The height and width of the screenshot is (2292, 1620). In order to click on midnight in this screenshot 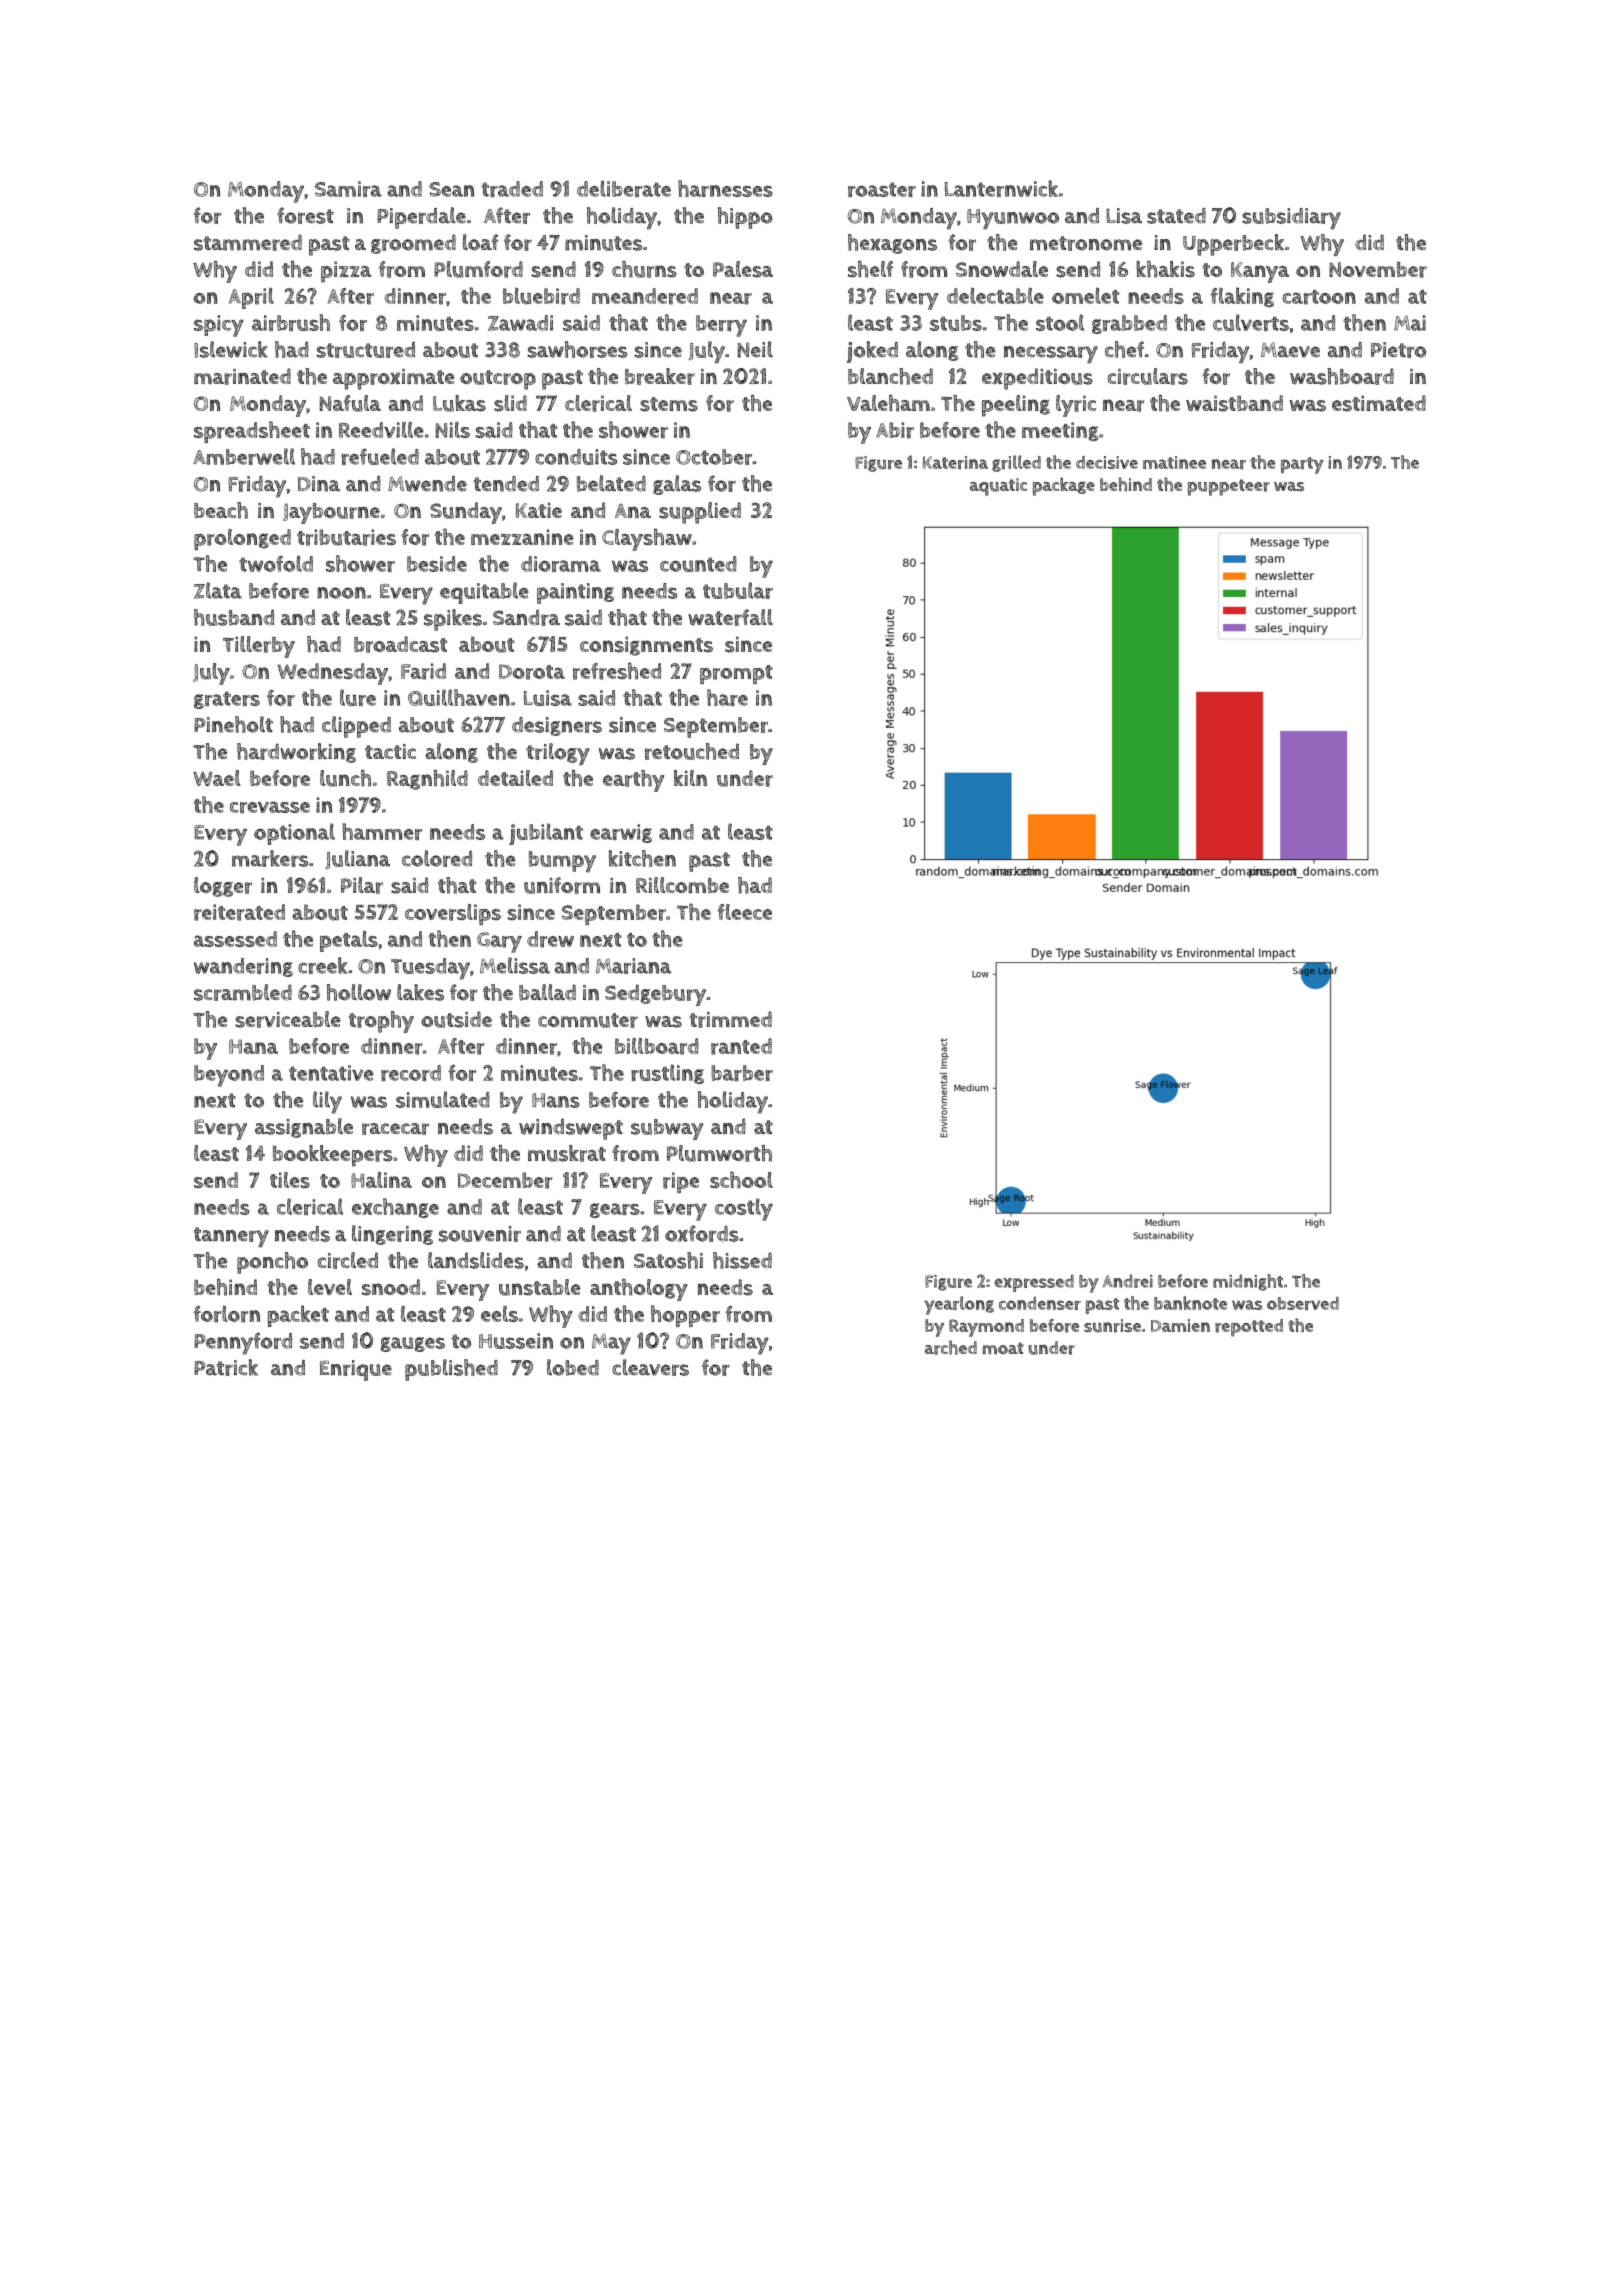, I will do `click(1248, 1282)`.
